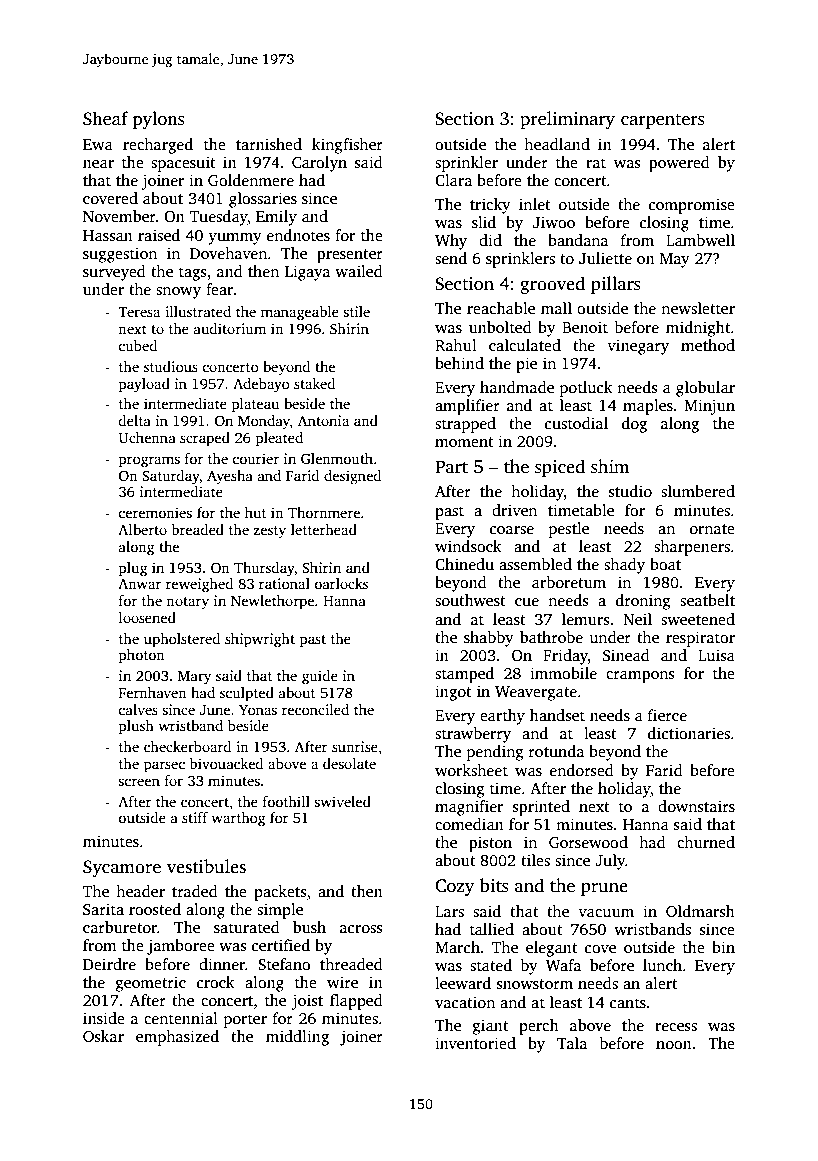 This document has width=818, height=1161. What do you see at coordinates (567, 120) in the document?
I see `preliminary` at bounding box center [567, 120].
